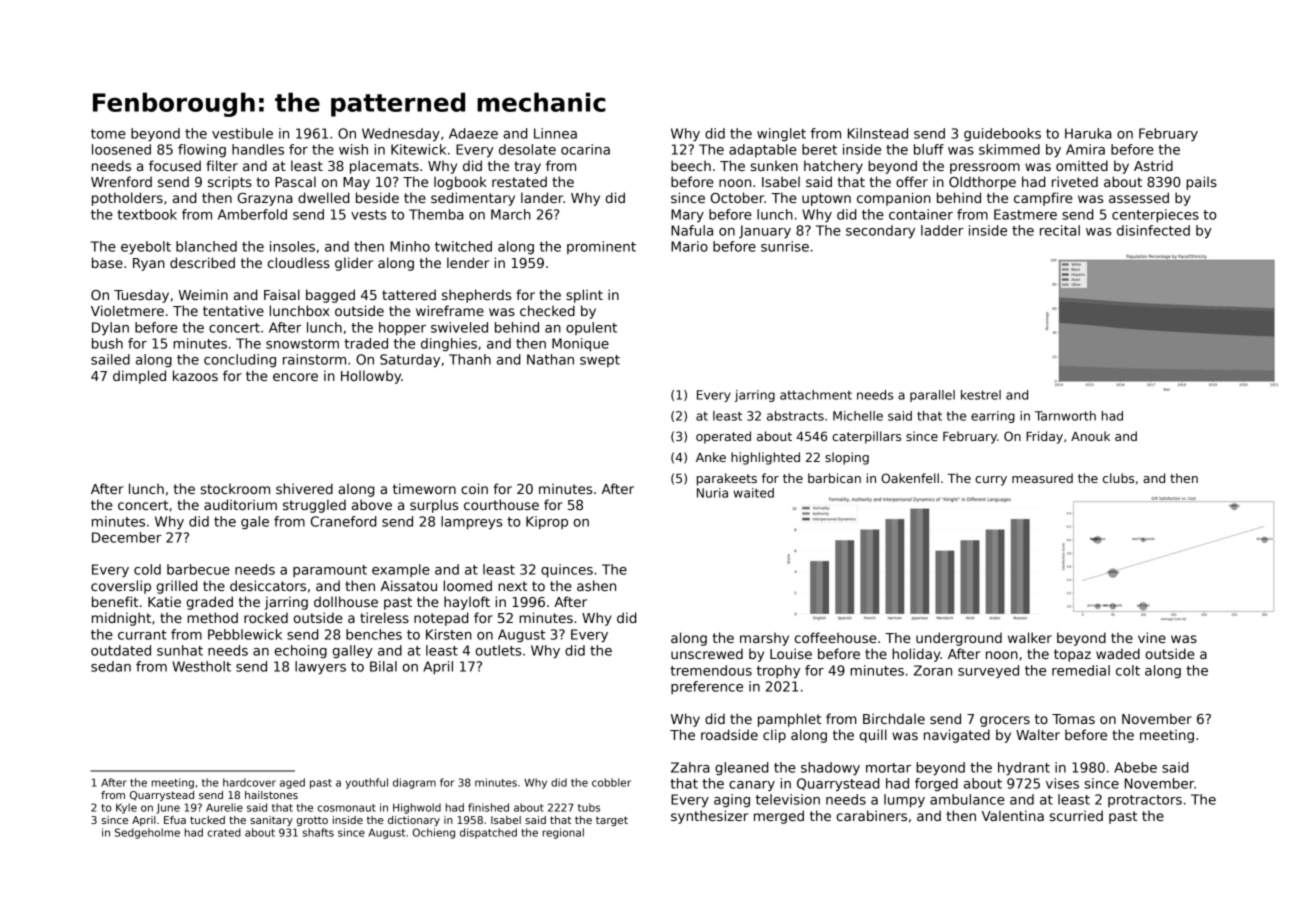 The image size is (1308, 924). I want to click on encore, so click(295, 377).
